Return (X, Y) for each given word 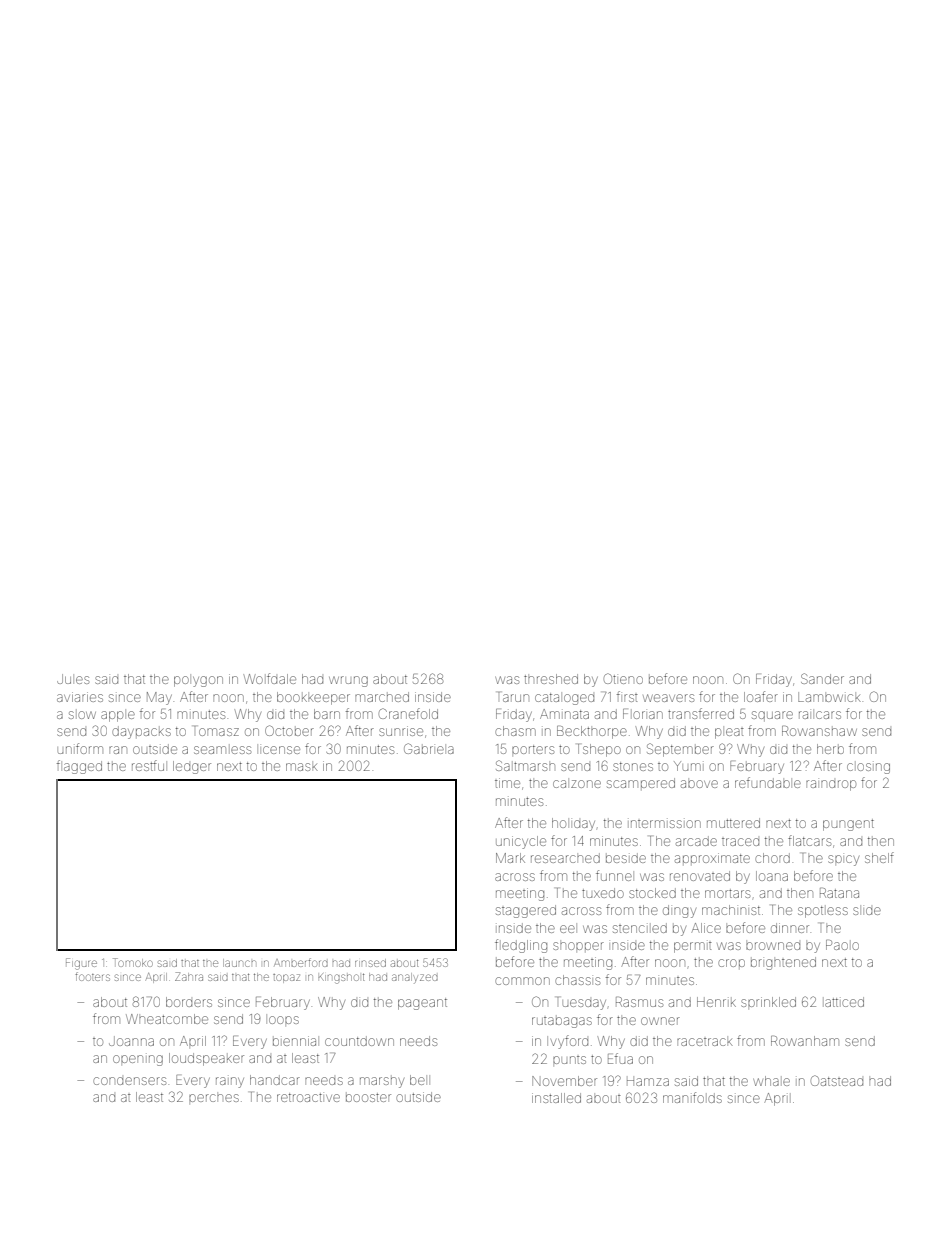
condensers (129, 1081)
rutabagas (562, 1022)
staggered (526, 911)
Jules (73, 679)
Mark (510, 858)
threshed (551, 679)
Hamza (648, 1082)
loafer (761, 696)
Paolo (842, 945)
